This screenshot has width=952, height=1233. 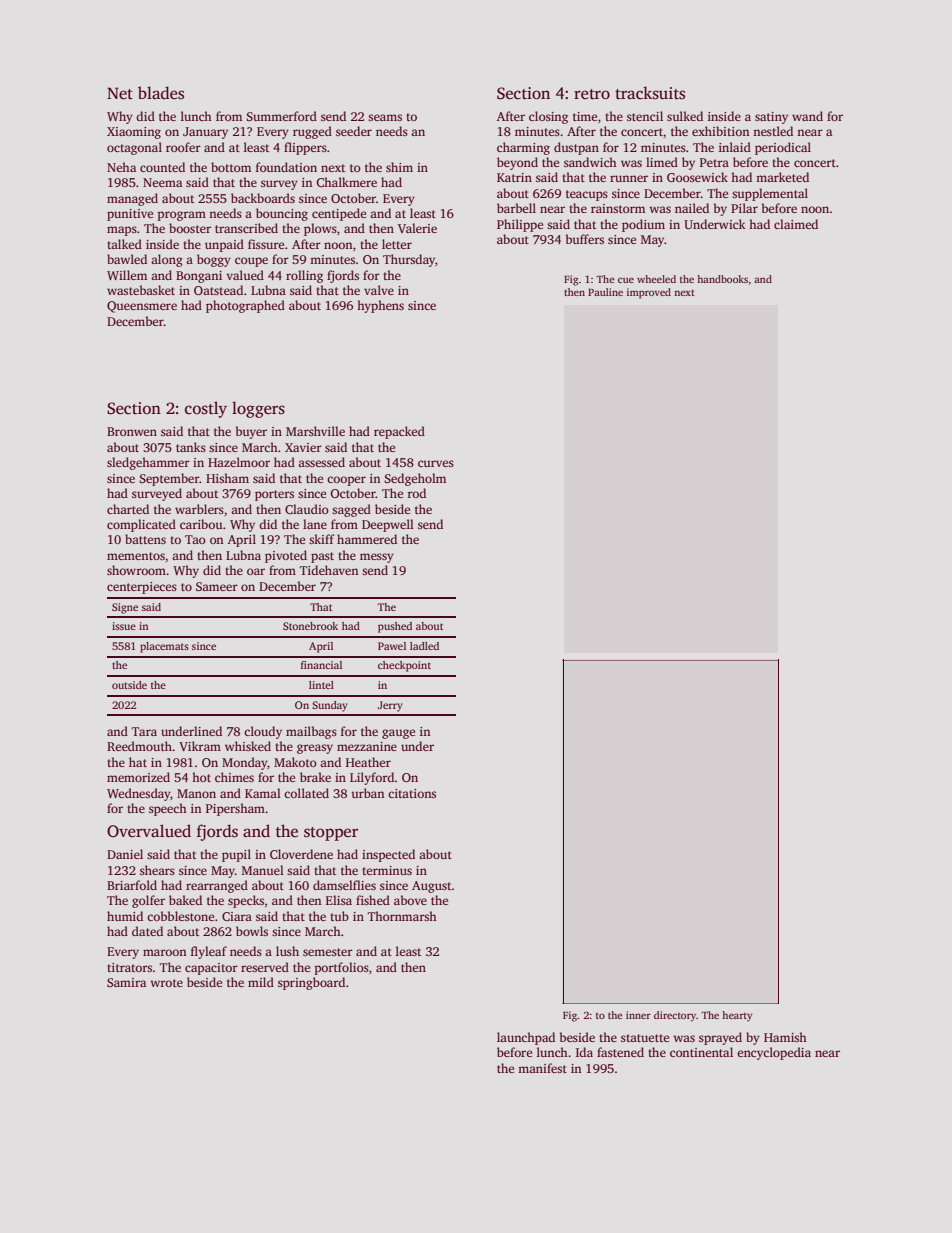 What do you see at coordinates (274, 495) in the screenshot?
I see `porters` at bounding box center [274, 495].
